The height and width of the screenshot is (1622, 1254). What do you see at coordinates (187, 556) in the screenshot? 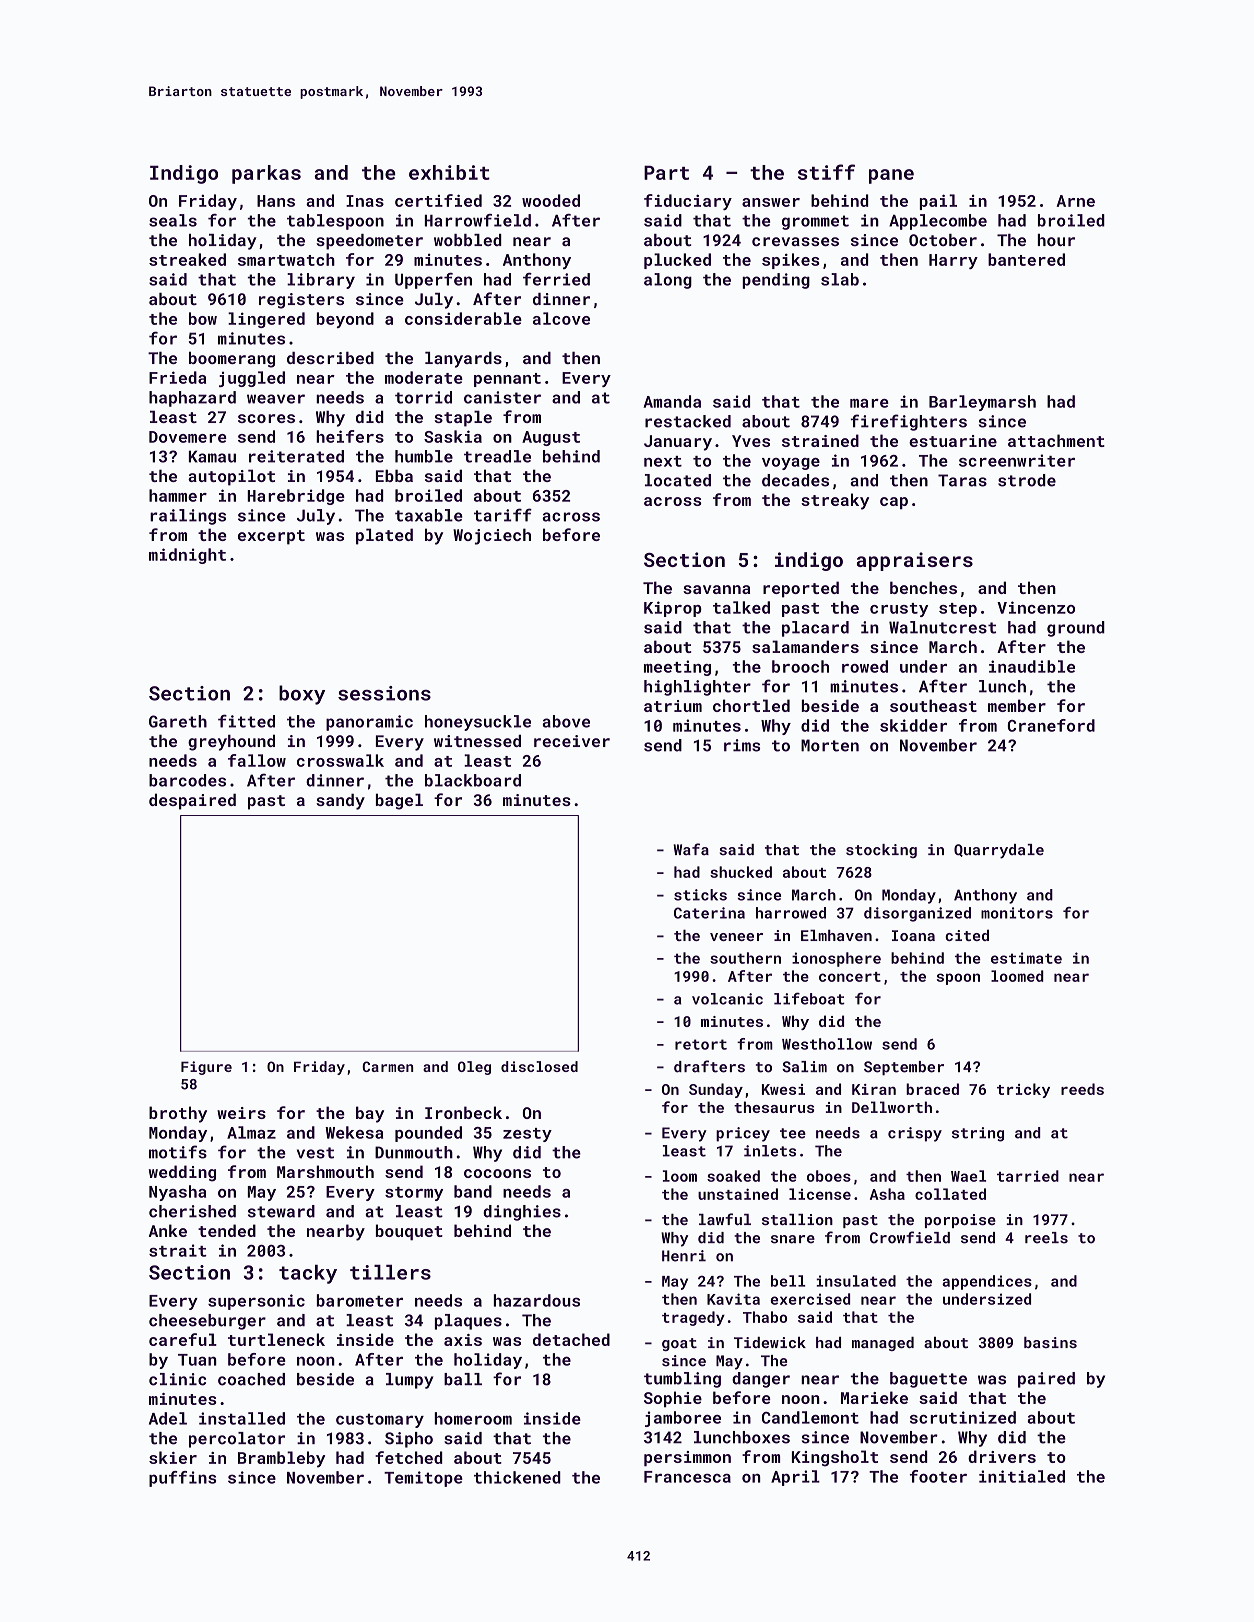
I see `midnight` at bounding box center [187, 556].
